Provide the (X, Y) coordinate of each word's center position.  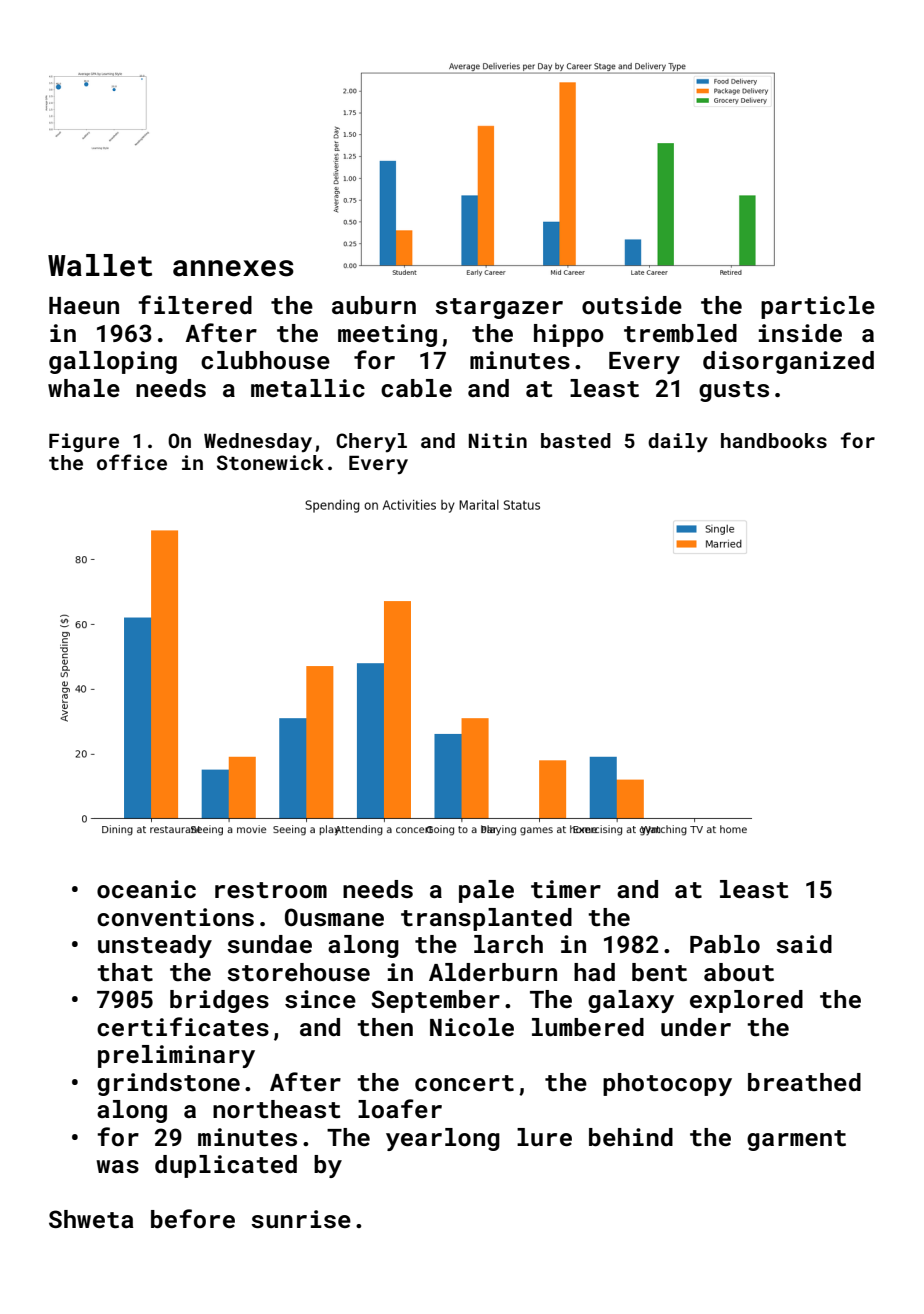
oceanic (146, 889)
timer (566, 889)
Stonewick (270, 462)
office (132, 462)
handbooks (774, 440)
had (594, 972)
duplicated (226, 1166)
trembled (680, 333)
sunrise (301, 1219)
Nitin (498, 440)
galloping (113, 362)
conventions (175, 917)
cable (416, 388)
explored (746, 1001)
